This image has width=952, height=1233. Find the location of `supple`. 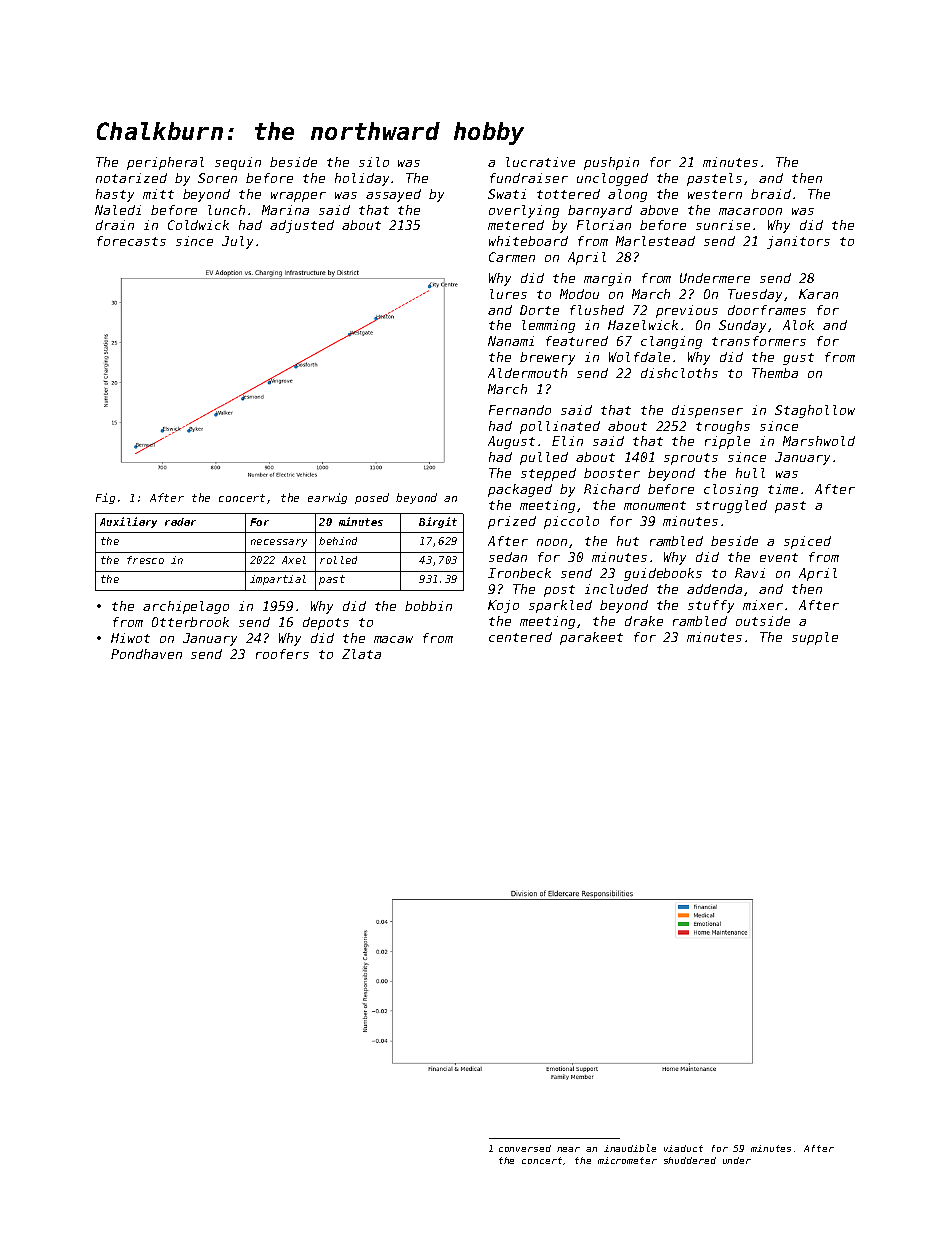

supple is located at coordinates (815, 638).
